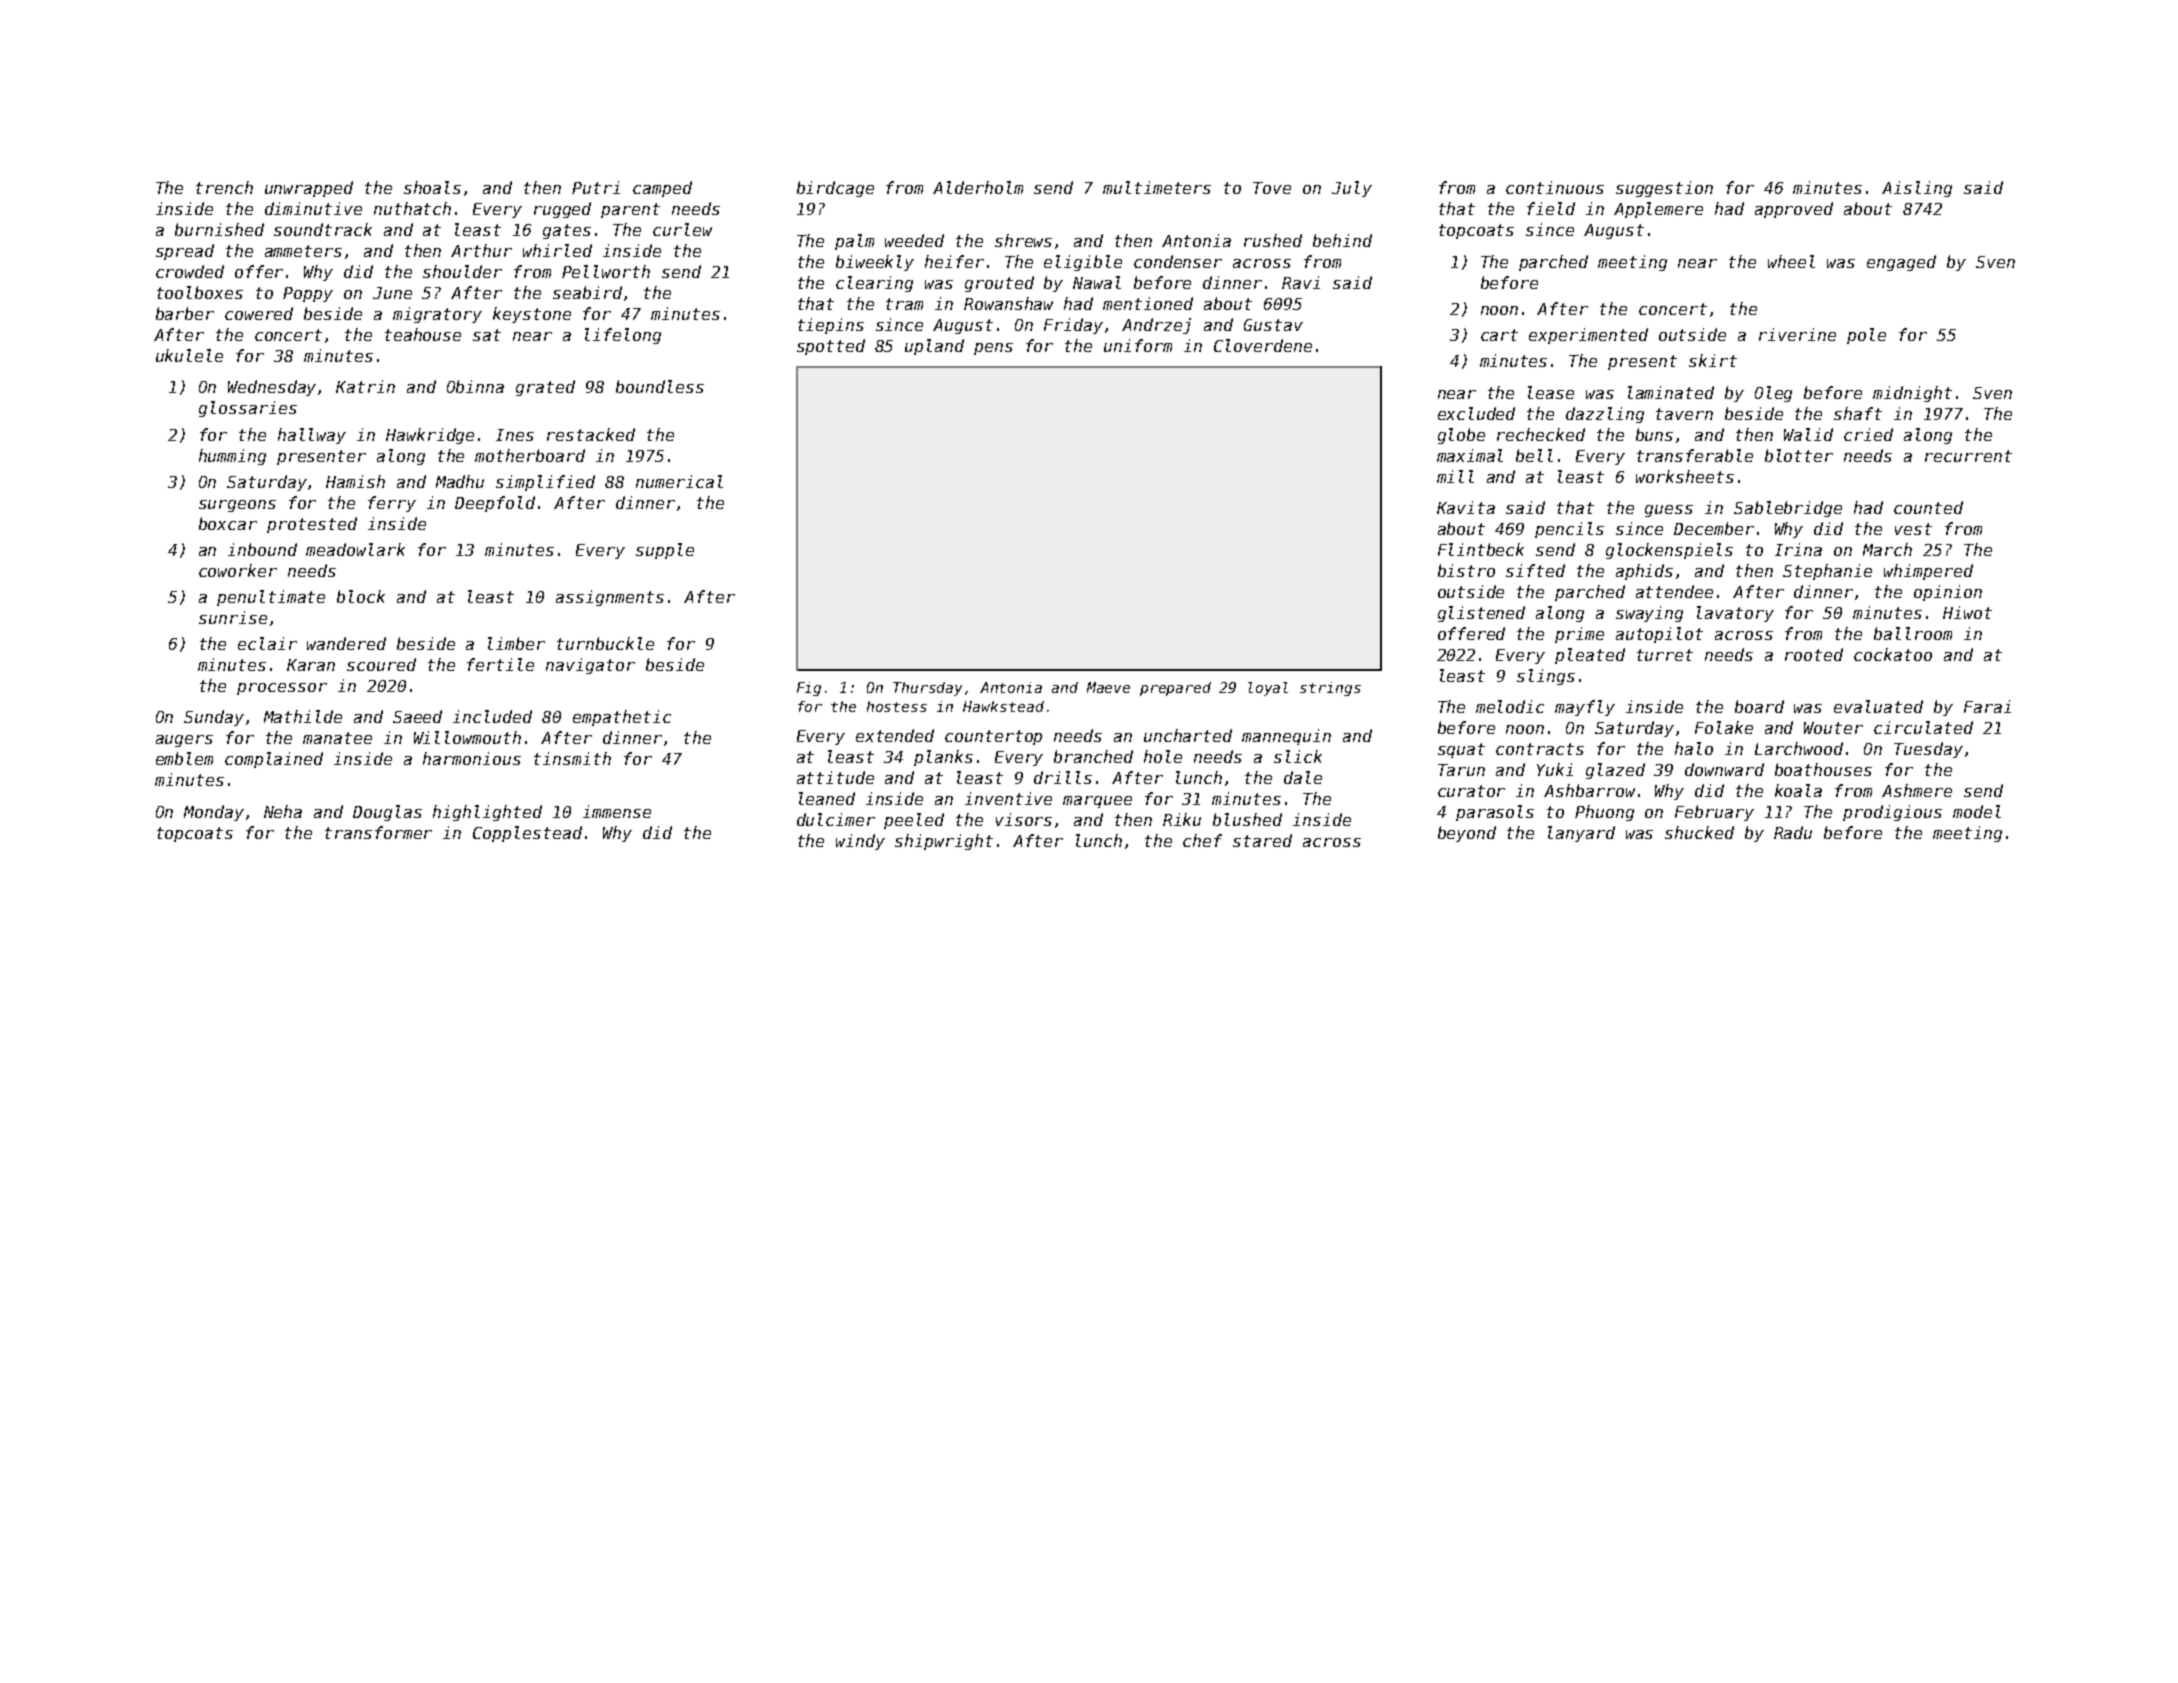 Image resolution: width=2178 pixels, height=1683 pixels. Describe the element at coordinates (1157, 187) in the screenshot. I see `multimeters` at that location.
